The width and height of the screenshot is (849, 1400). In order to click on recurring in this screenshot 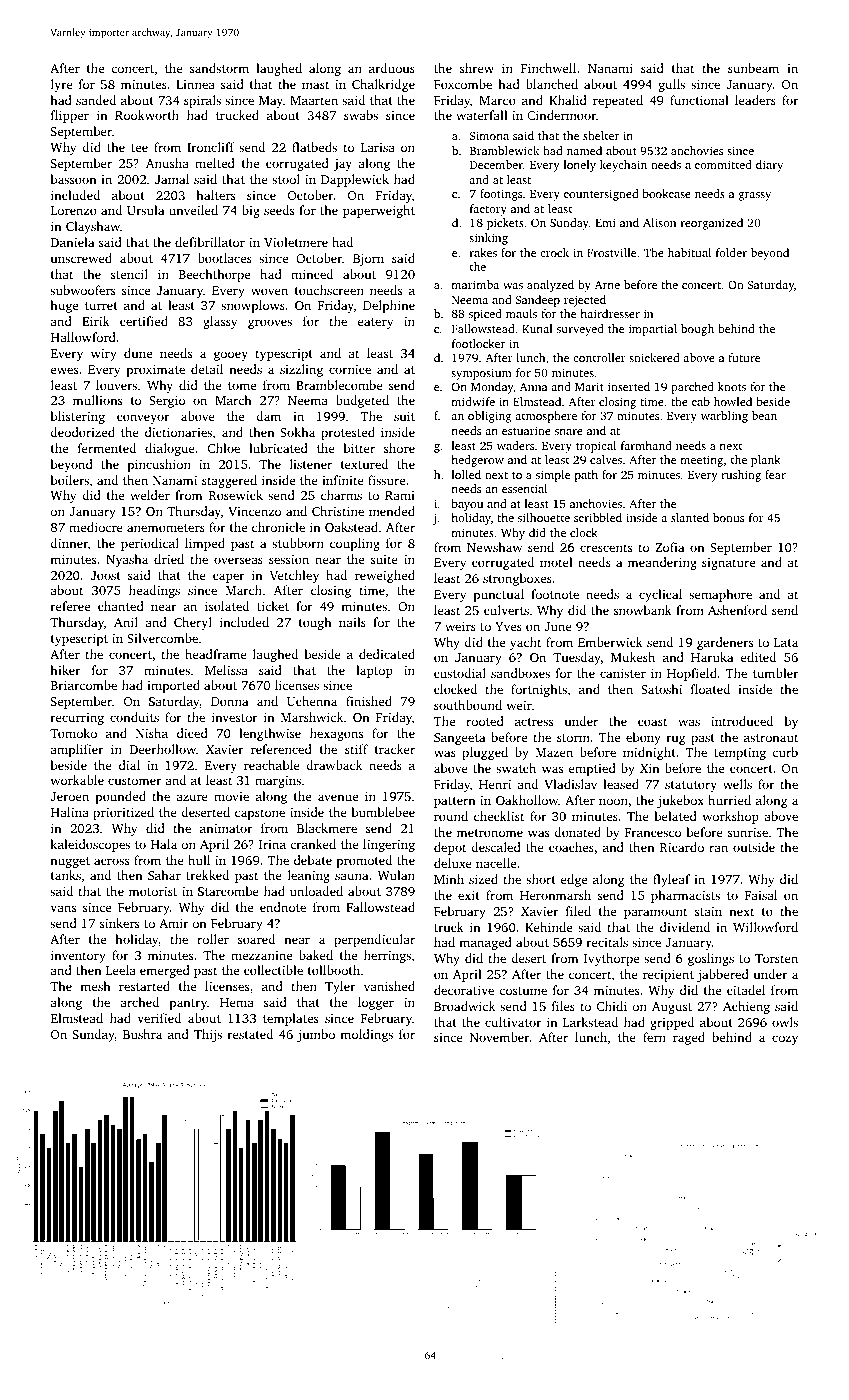, I will do `click(77, 719)`.
